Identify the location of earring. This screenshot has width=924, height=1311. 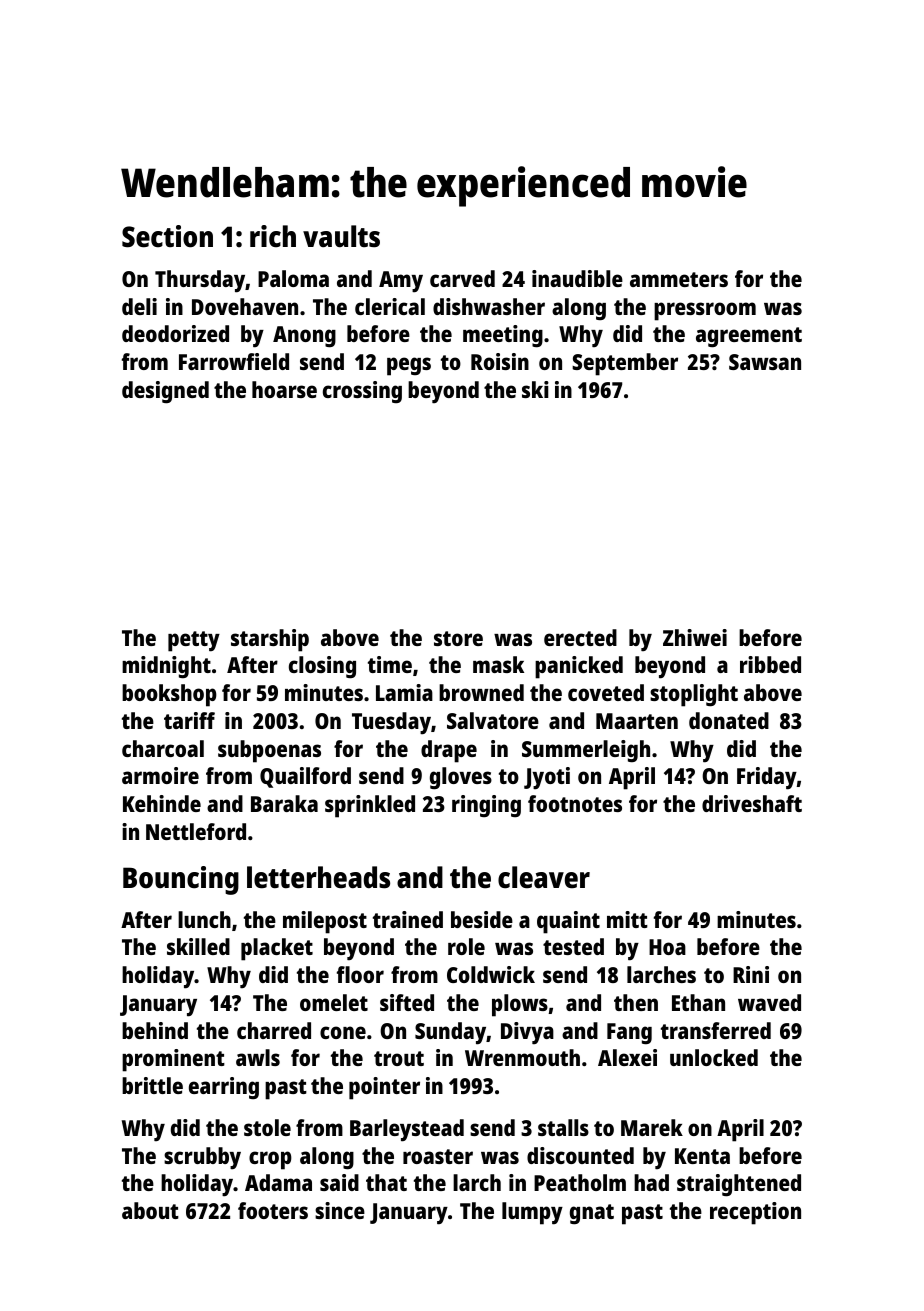
(224, 1088).
